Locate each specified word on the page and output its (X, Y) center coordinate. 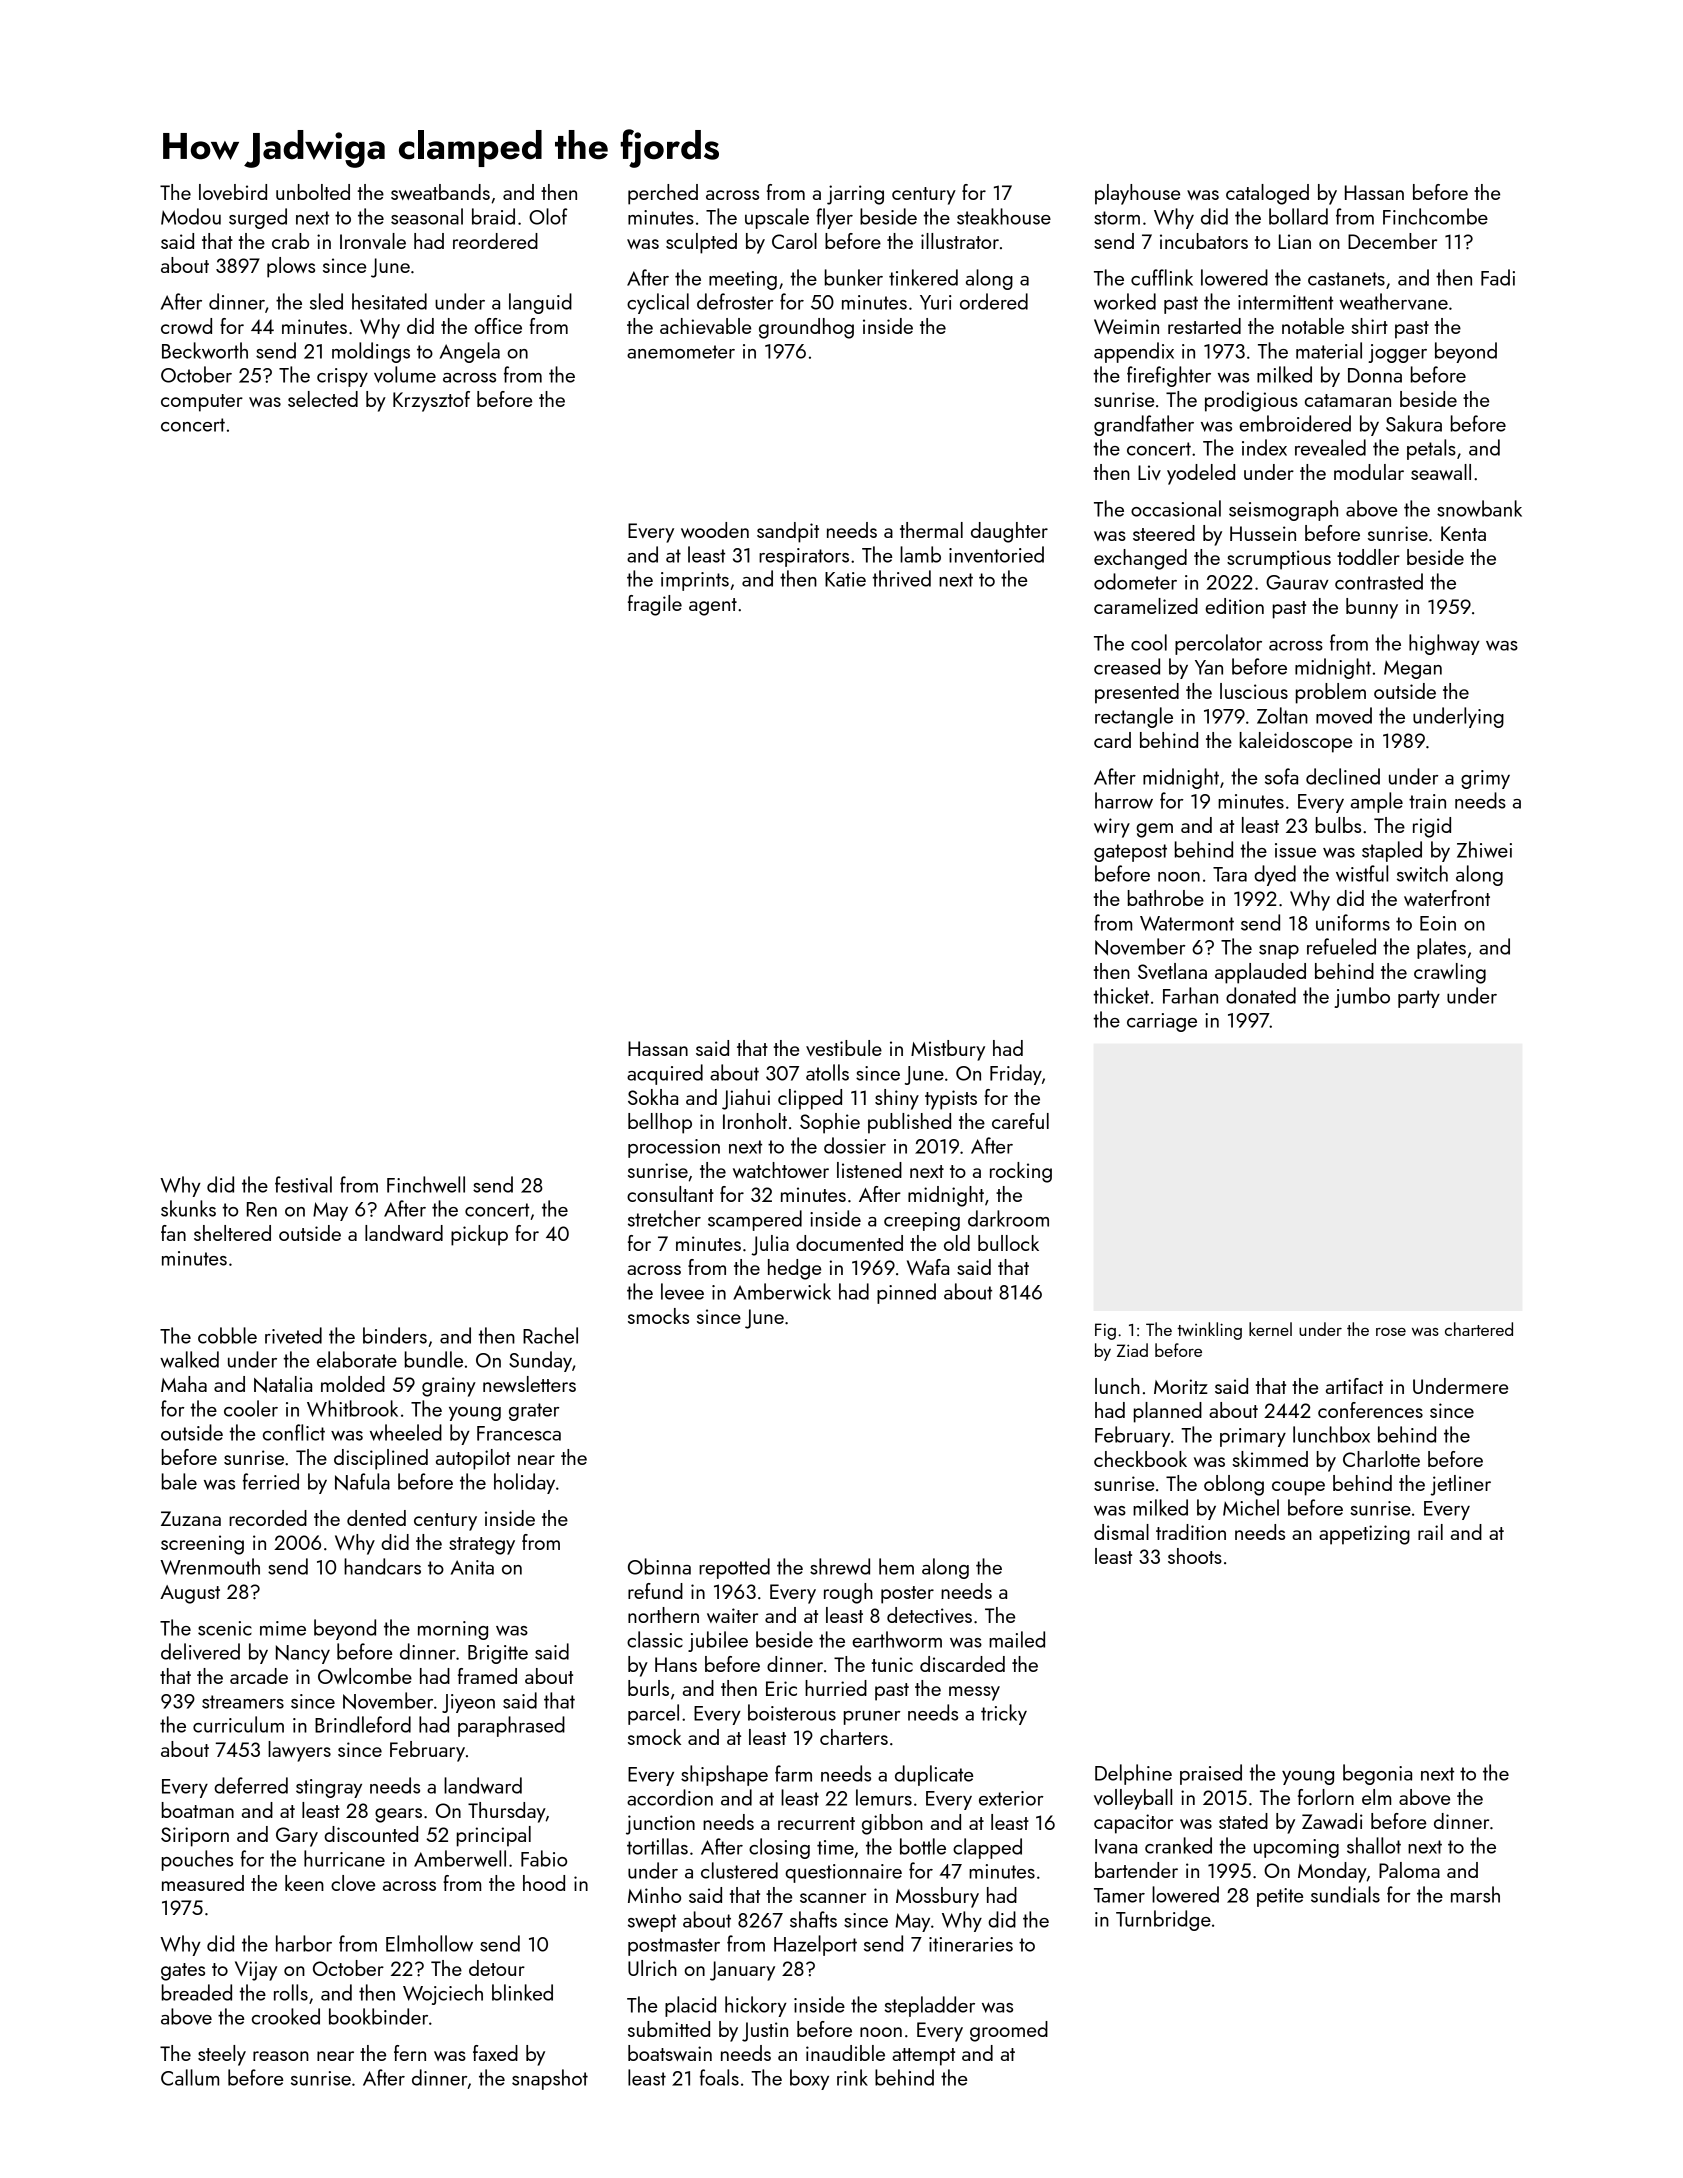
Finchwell (426, 1184)
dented (376, 1518)
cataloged (1267, 194)
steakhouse (1004, 216)
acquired (665, 1074)
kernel (1270, 1329)
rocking (1021, 1172)
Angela (470, 352)
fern (410, 2053)
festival (303, 1184)
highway (1444, 644)
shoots (1195, 1556)
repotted (734, 1568)
